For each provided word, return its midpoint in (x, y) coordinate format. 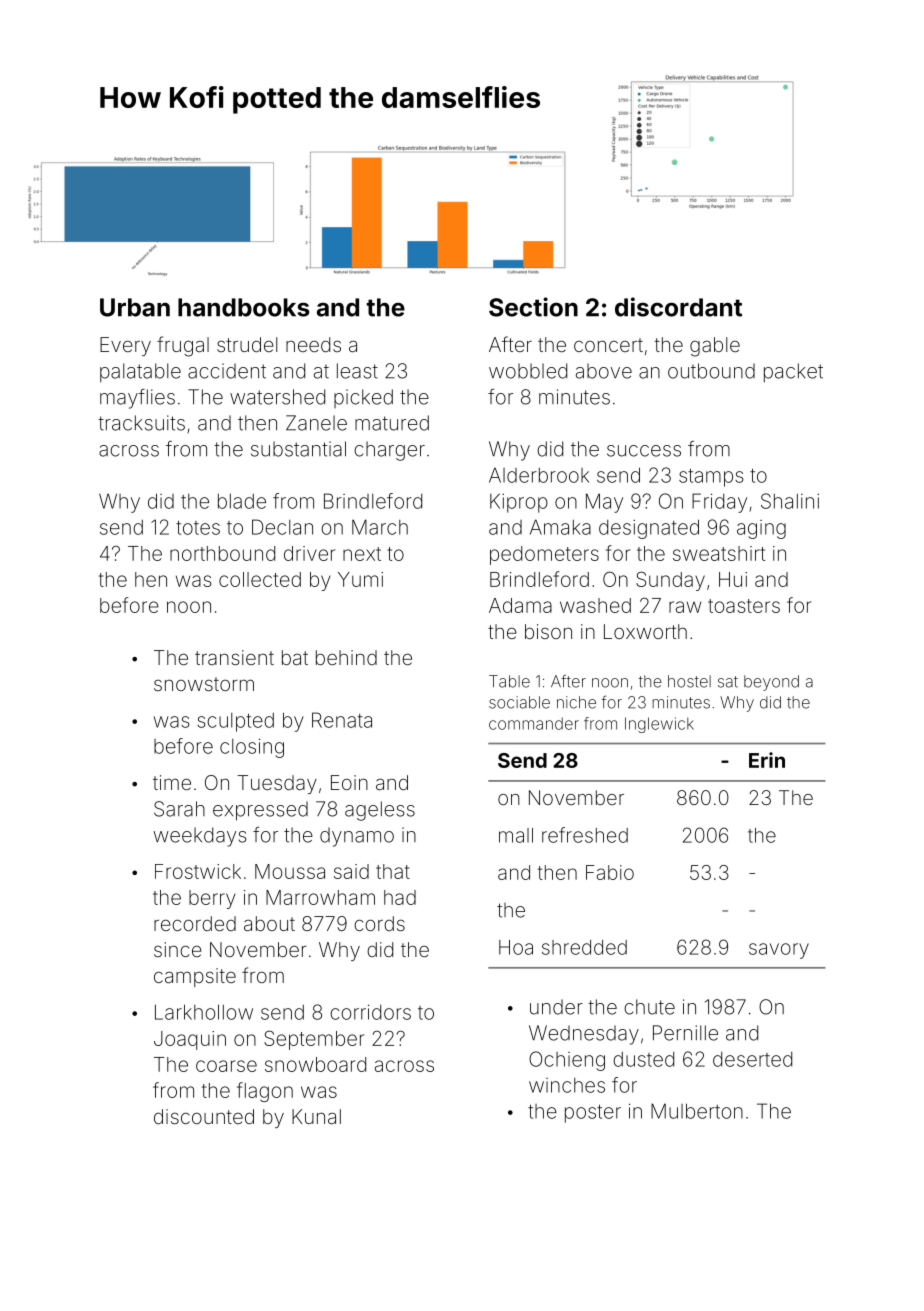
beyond (771, 683)
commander (534, 723)
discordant (678, 307)
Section (533, 307)
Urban (135, 307)
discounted (204, 1116)
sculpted (235, 722)
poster (593, 1114)
